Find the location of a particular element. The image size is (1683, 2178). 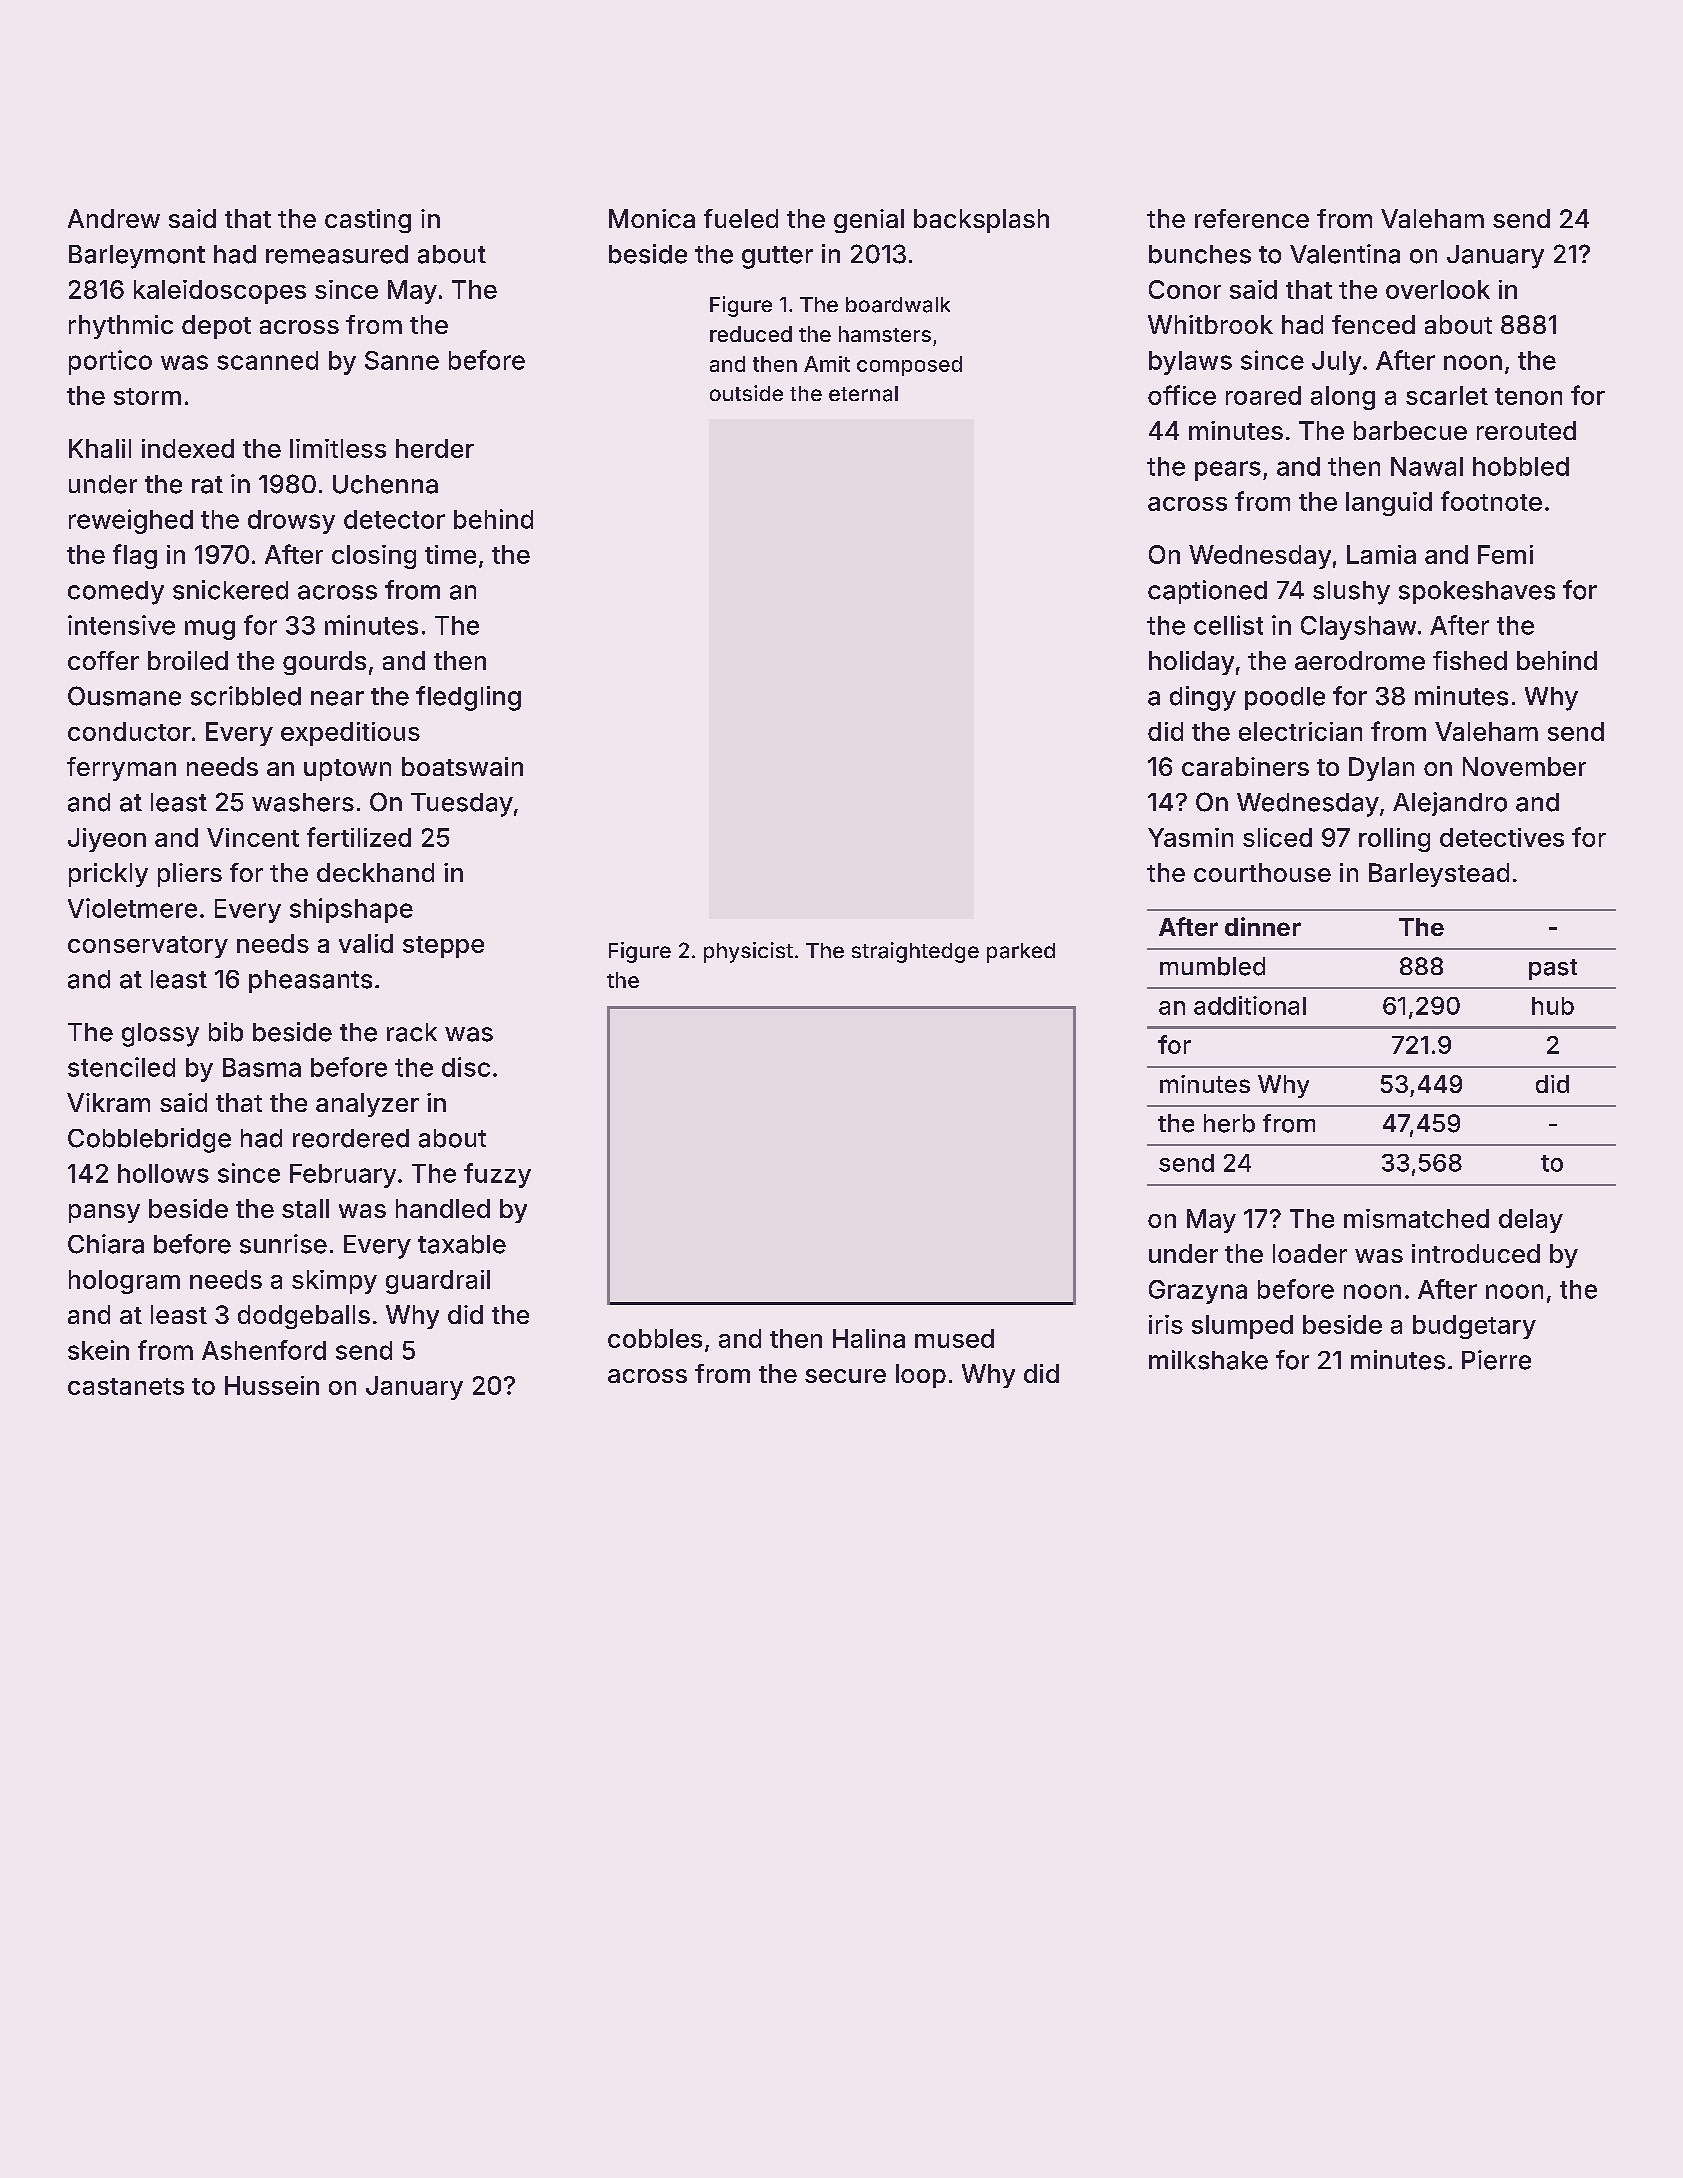

genial is located at coordinates (869, 221).
